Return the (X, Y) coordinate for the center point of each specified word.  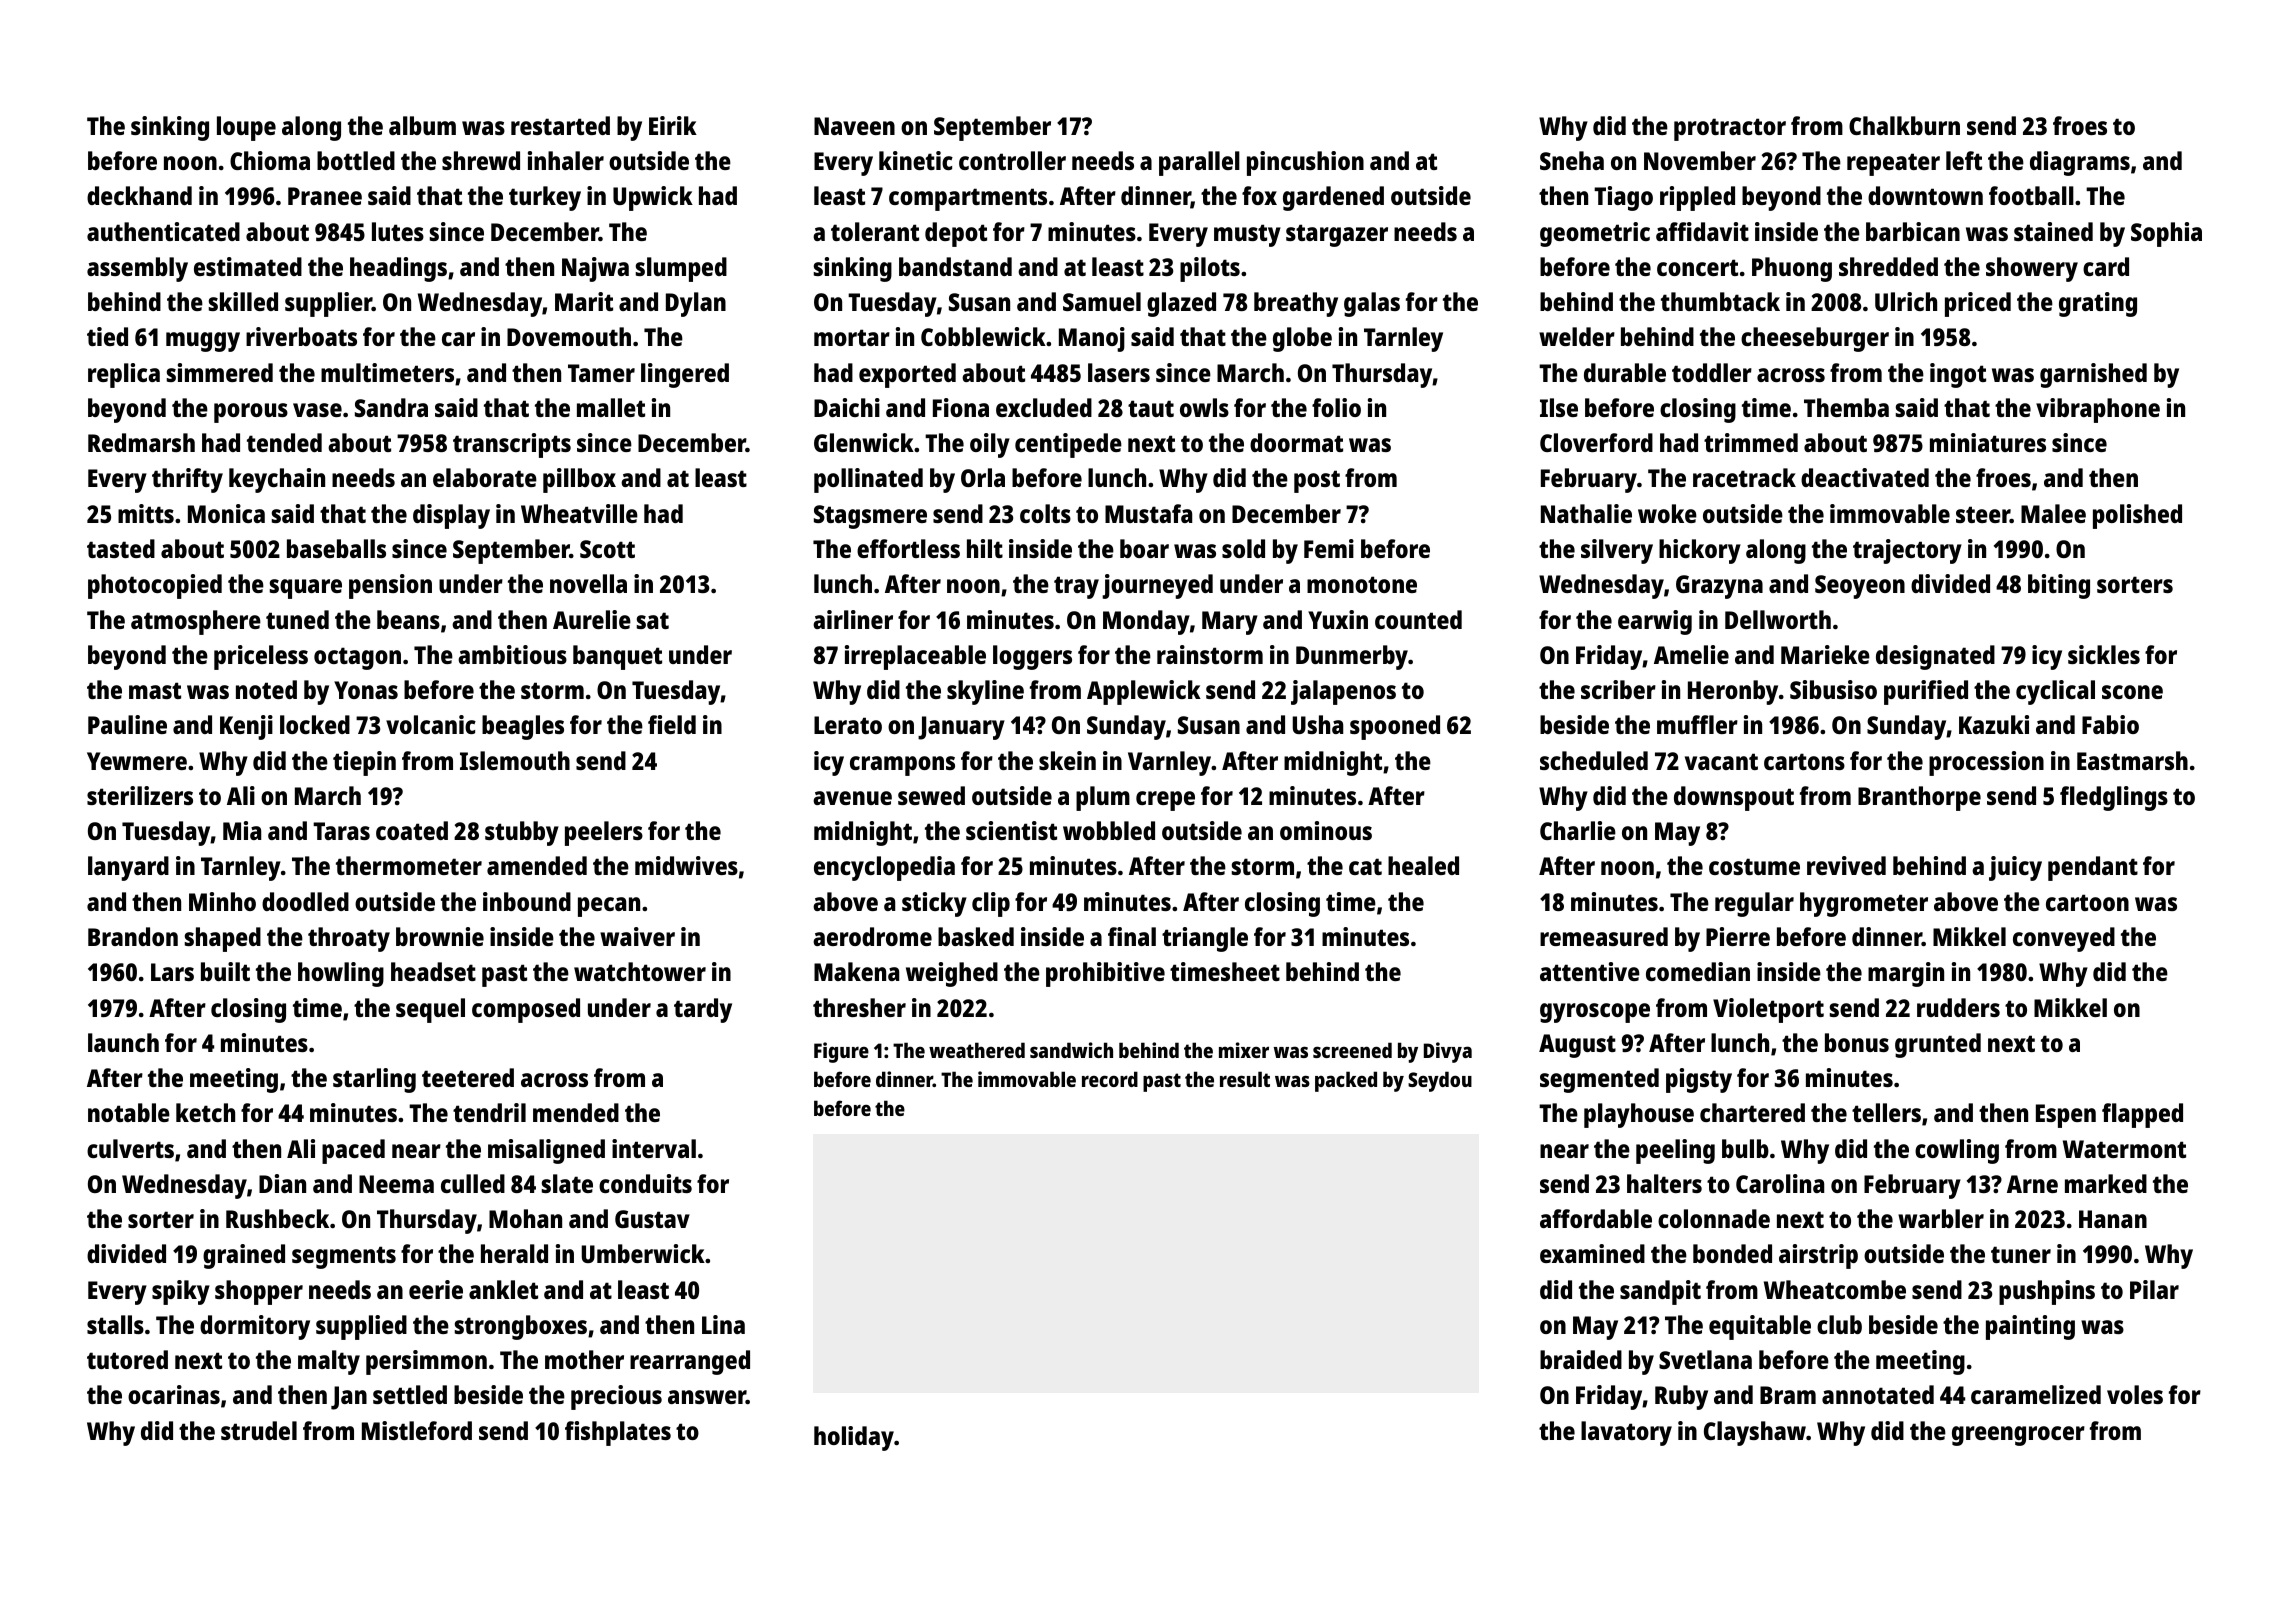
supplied (361, 1327)
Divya (1448, 1052)
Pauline (127, 724)
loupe (246, 128)
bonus (1857, 1042)
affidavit (1702, 231)
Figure (841, 1052)
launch (123, 1042)
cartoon (2087, 902)
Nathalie (1586, 513)
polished (2137, 516)
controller (1012, 160)
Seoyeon (1860, 587)
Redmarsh (141, 442)
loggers (1032, 657)
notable (129, 1112)
